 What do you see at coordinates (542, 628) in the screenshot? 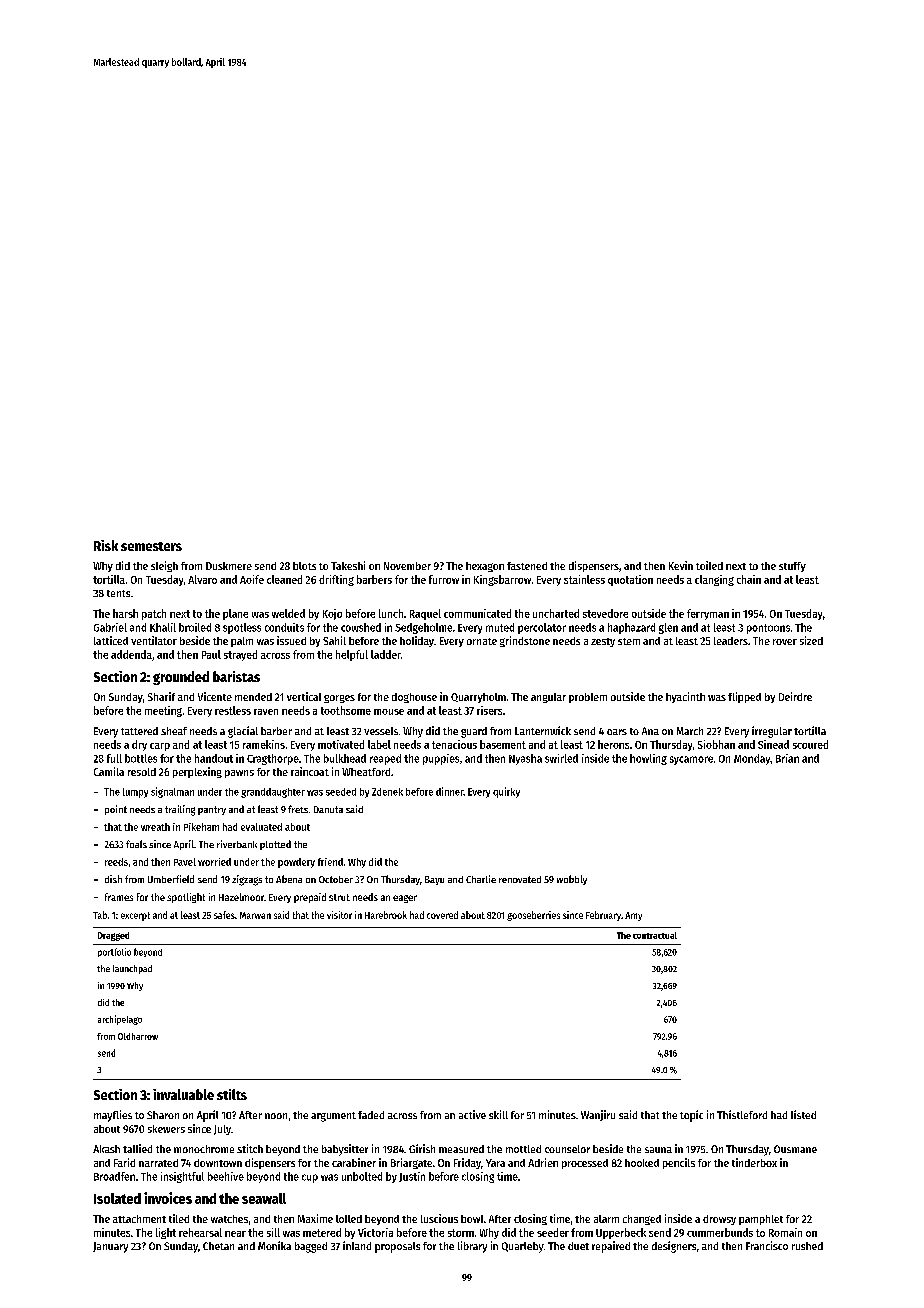
I see `percolator` at bounding box center [542, 628].
